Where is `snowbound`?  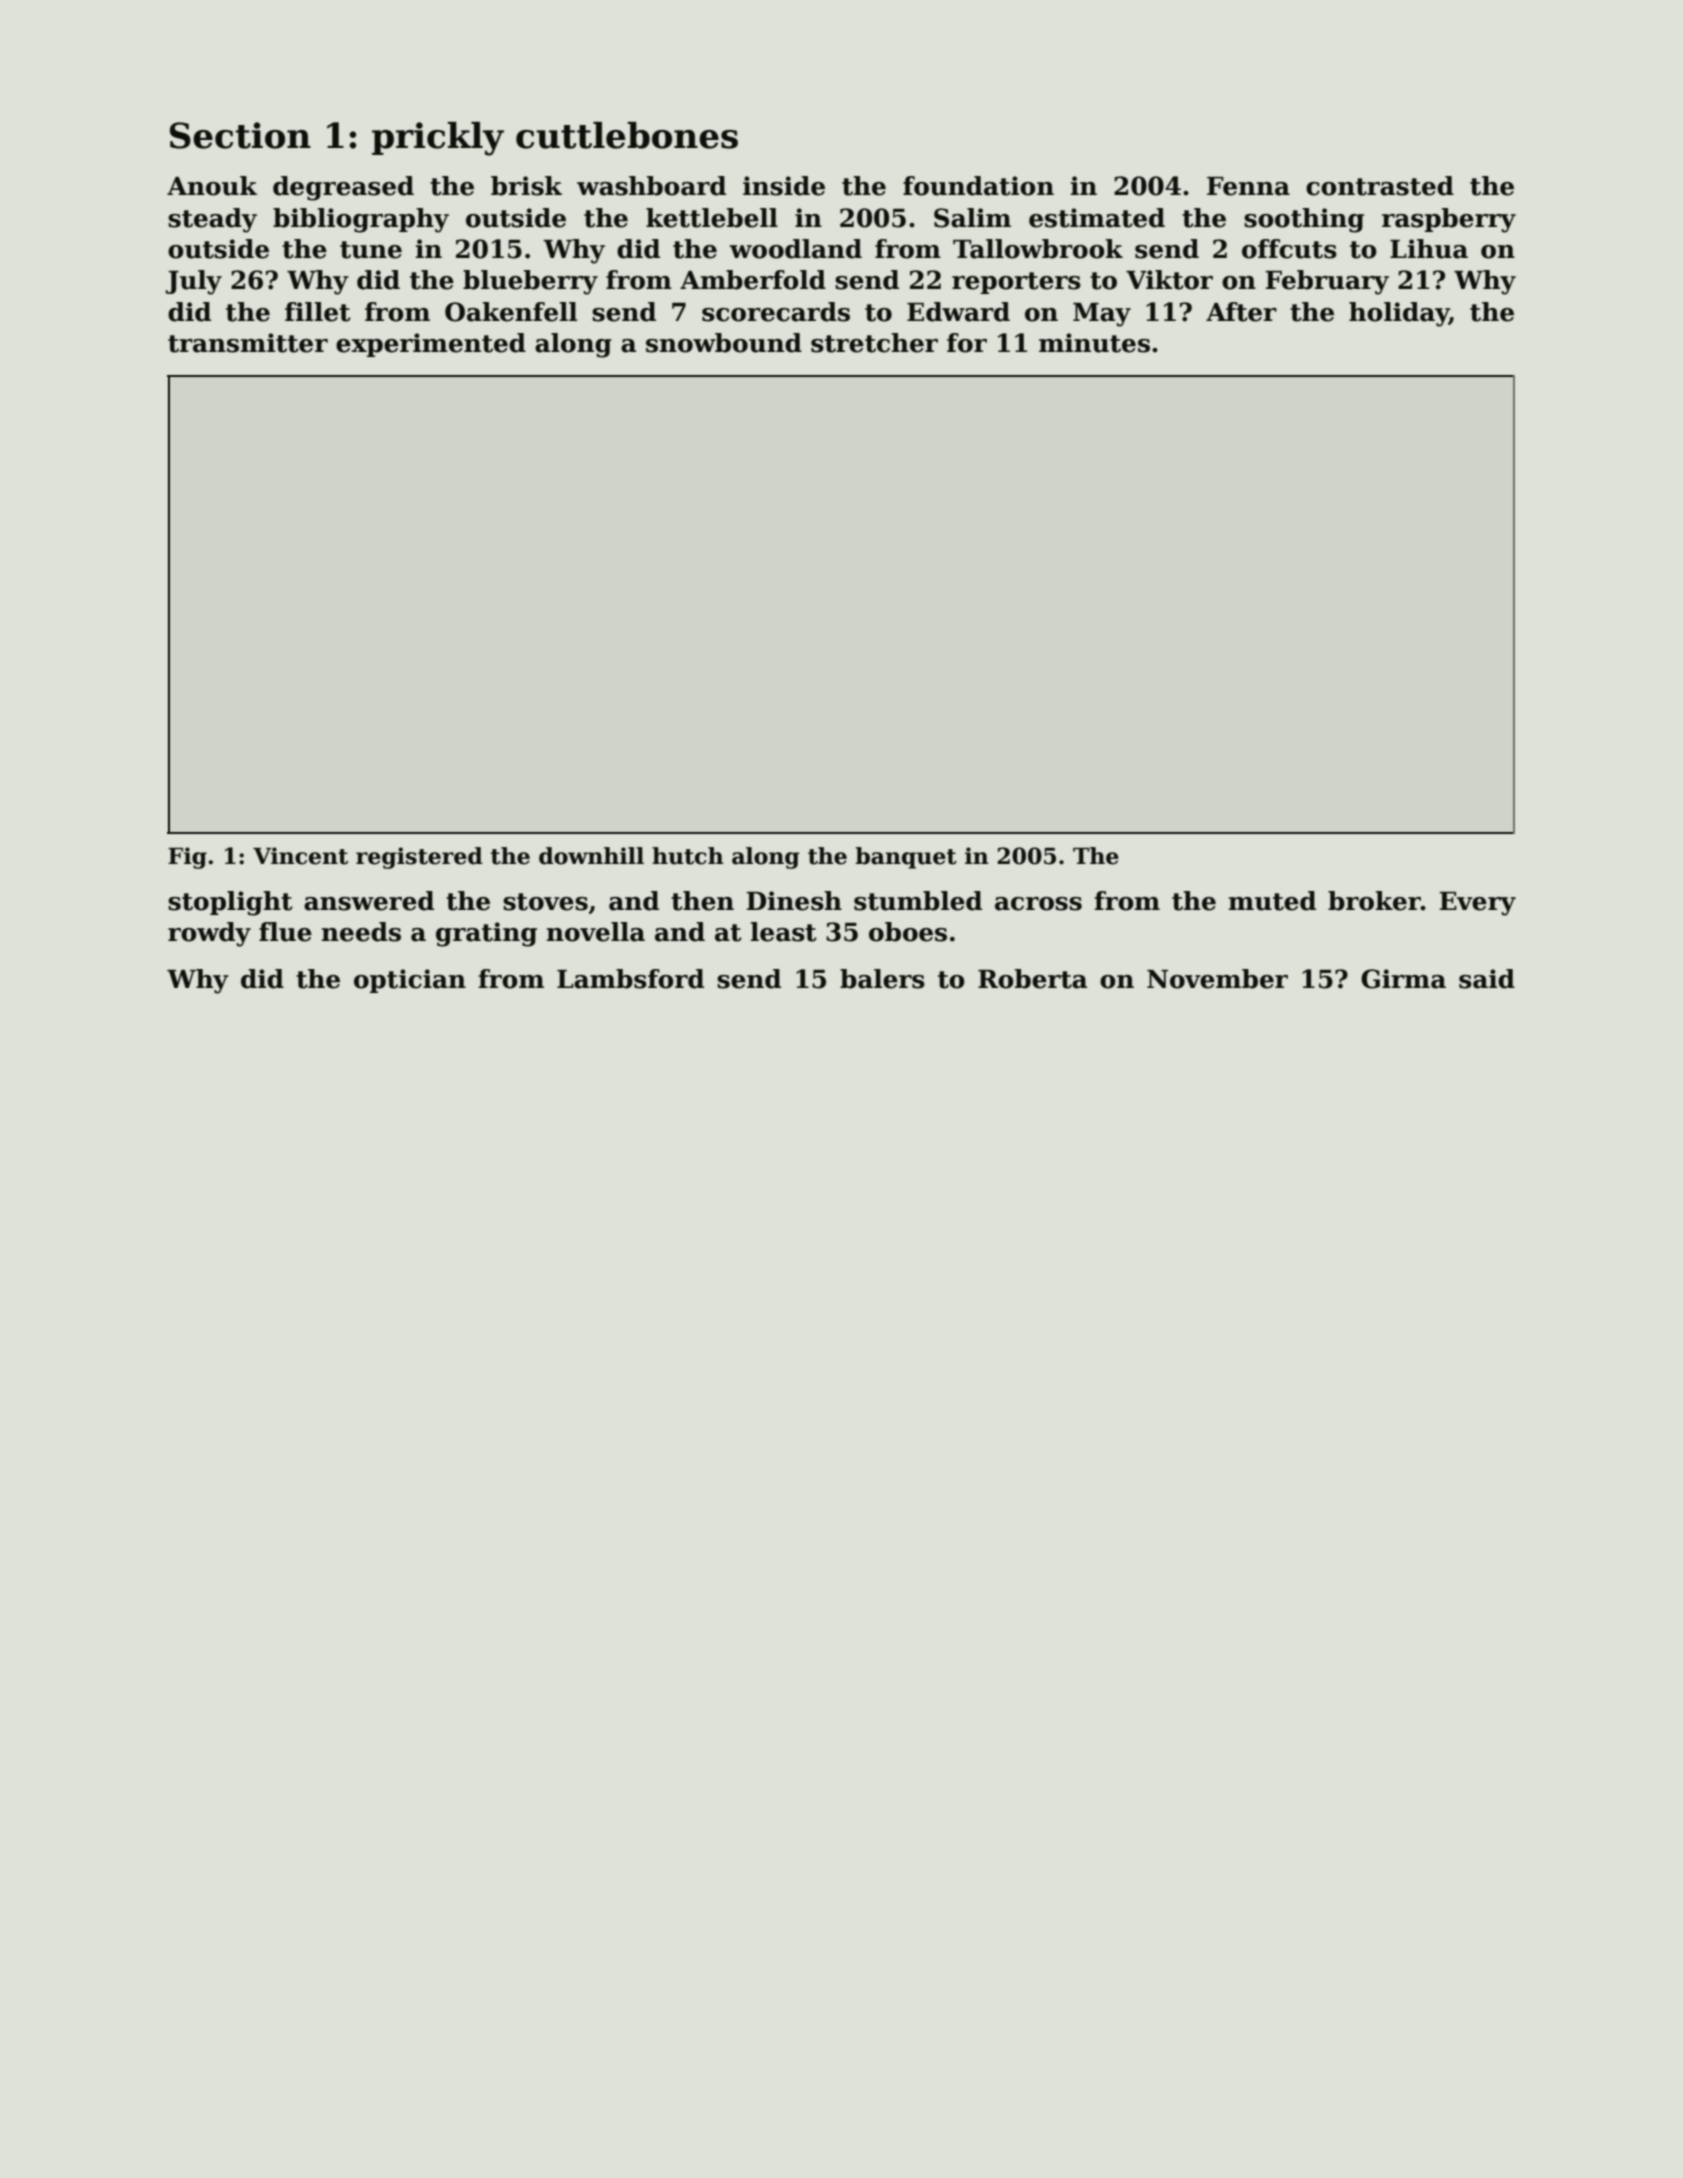
snowbound is located at coordinates (724, 343).
